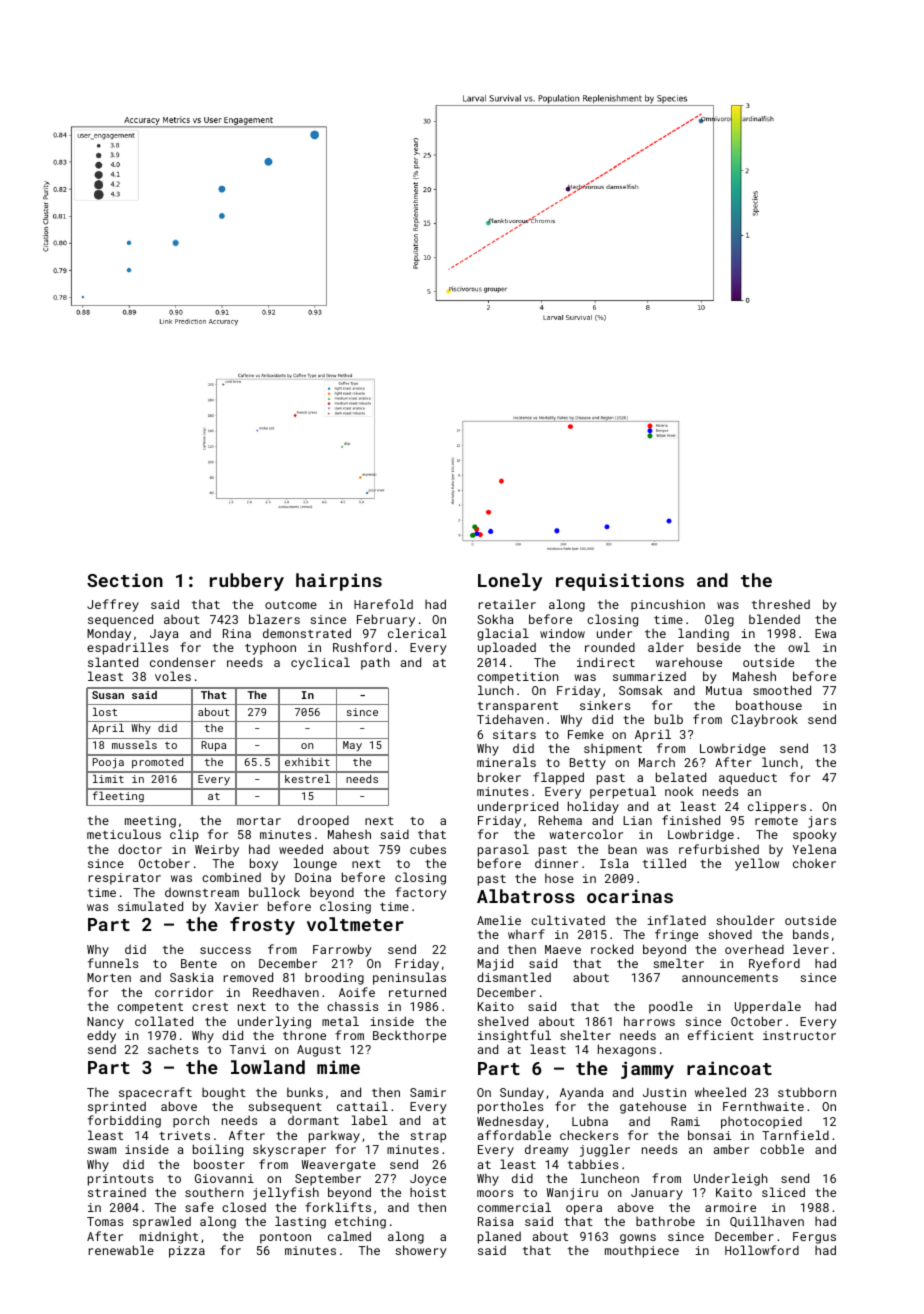 This image has width=924, height=1314. Describe the element at coordinates (510, 582) in the image. I see `Lonely` at that location.
